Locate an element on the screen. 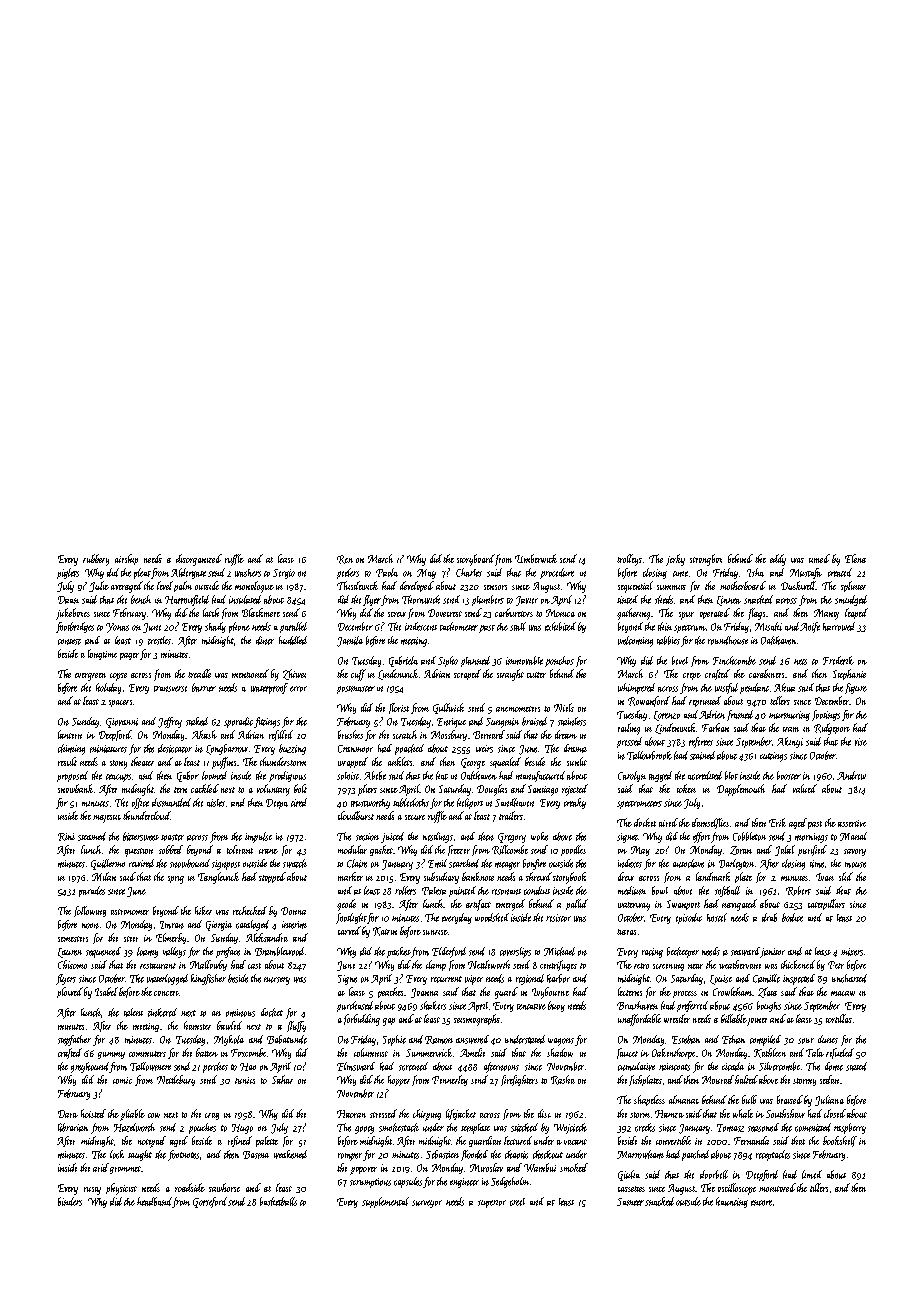 Image resolution: width=924 pixels, height=1308 pixels. conduit is located at coordinates (537, 890).
